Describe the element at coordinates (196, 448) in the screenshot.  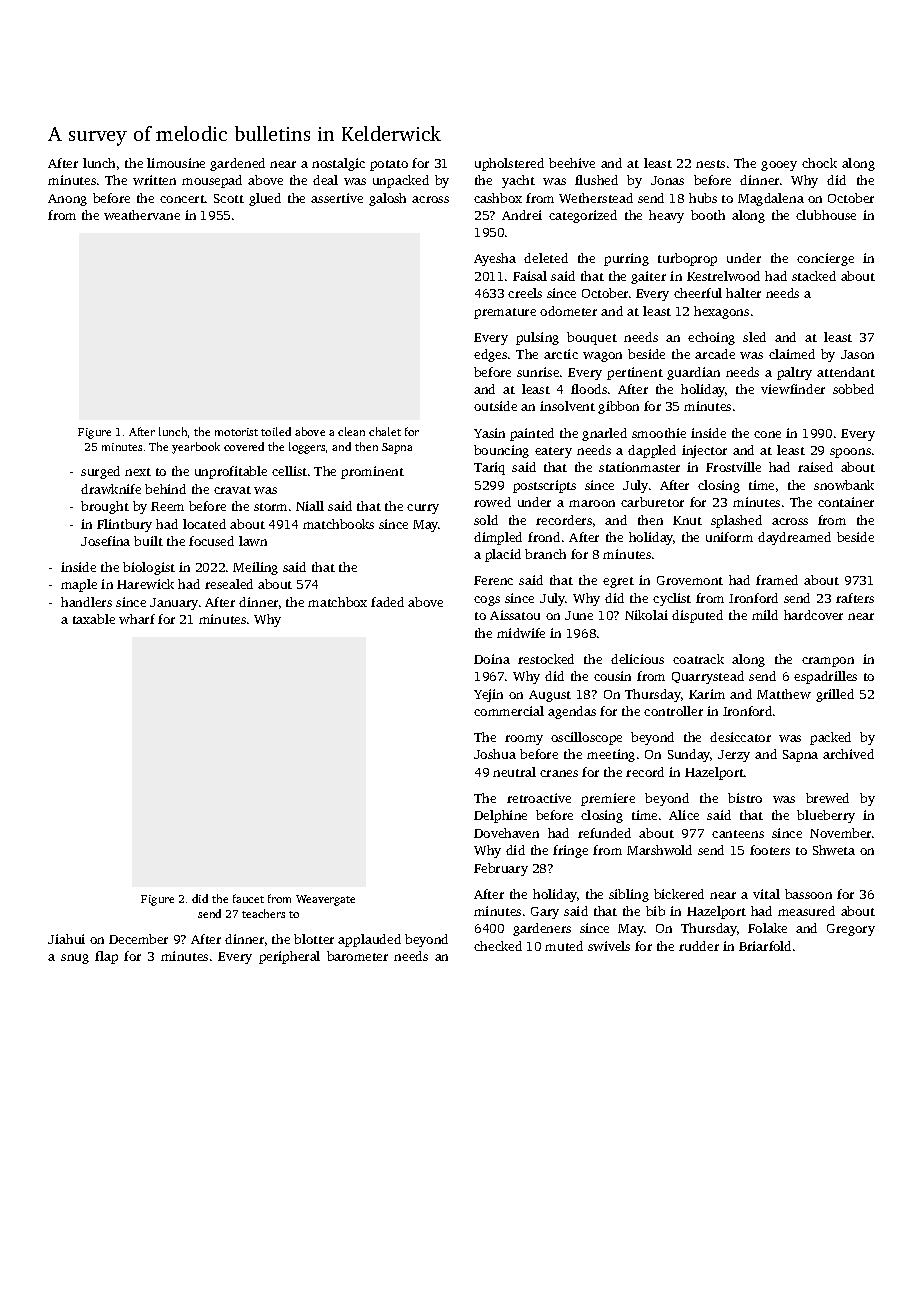
I see `yearbook` at that location.
